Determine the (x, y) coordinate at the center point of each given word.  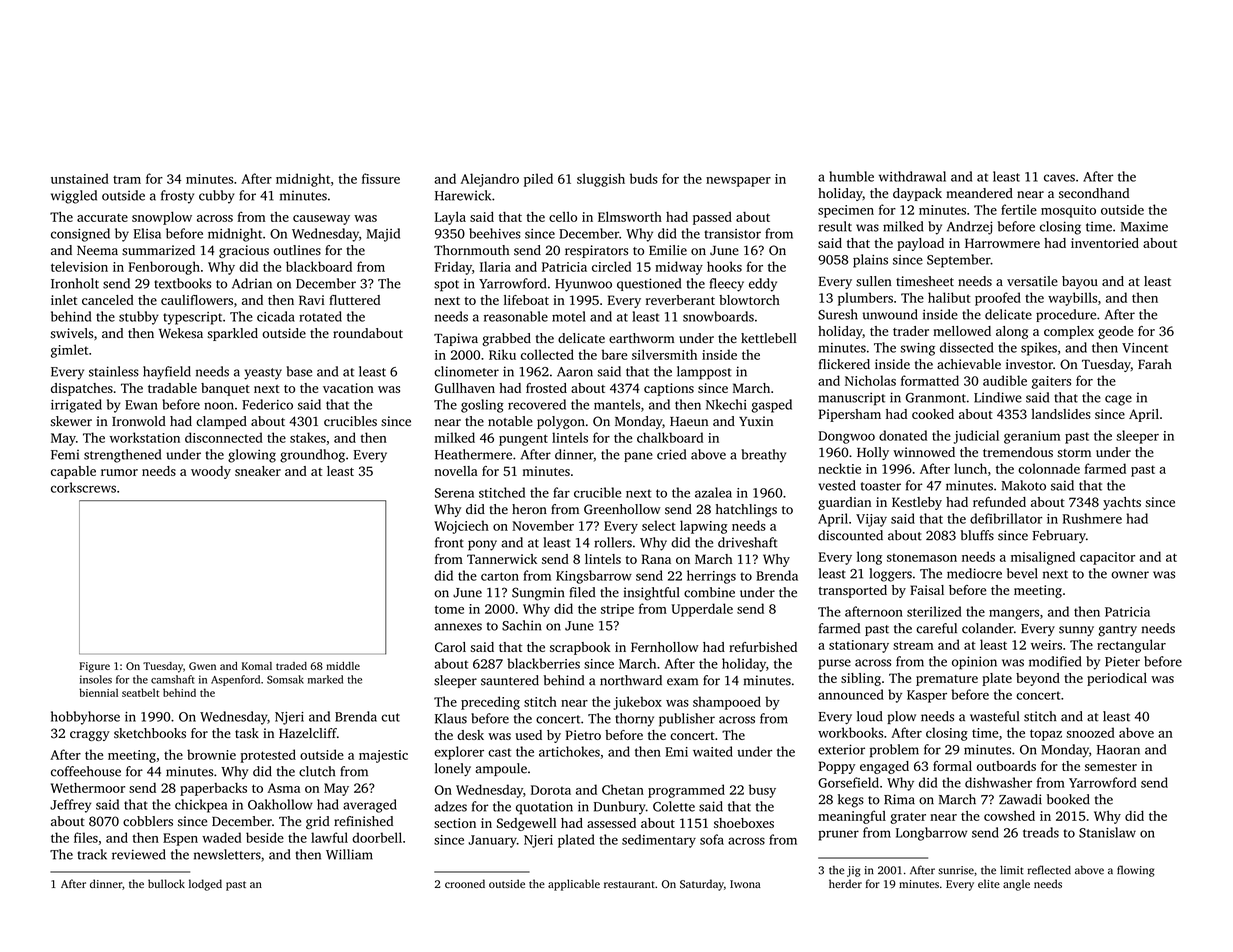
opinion (974, 663)
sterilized (934, 611)
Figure (94, 667)
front (449, 542)
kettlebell (768, 338)
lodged (205, 885)
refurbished (763, 647)
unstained (80, 178)
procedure (1066, 315)
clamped (221, 422)
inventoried (1105, 243)
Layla (450, 218)
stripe (617, 610)
